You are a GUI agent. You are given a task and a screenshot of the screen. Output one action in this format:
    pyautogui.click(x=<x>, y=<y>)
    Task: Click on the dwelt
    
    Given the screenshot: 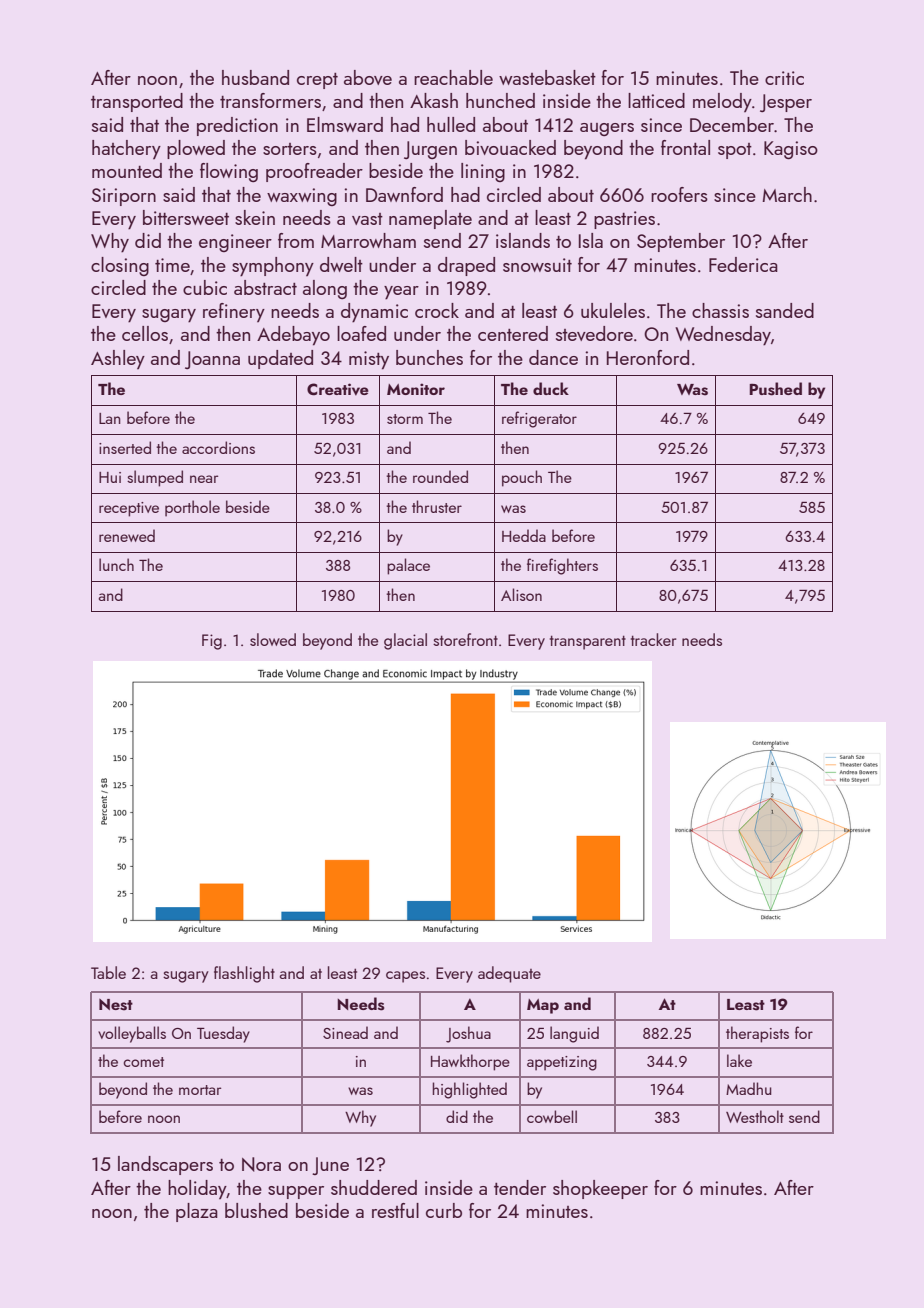 What is the action you would take?
    pyautogui.click(x=341, y=264)
